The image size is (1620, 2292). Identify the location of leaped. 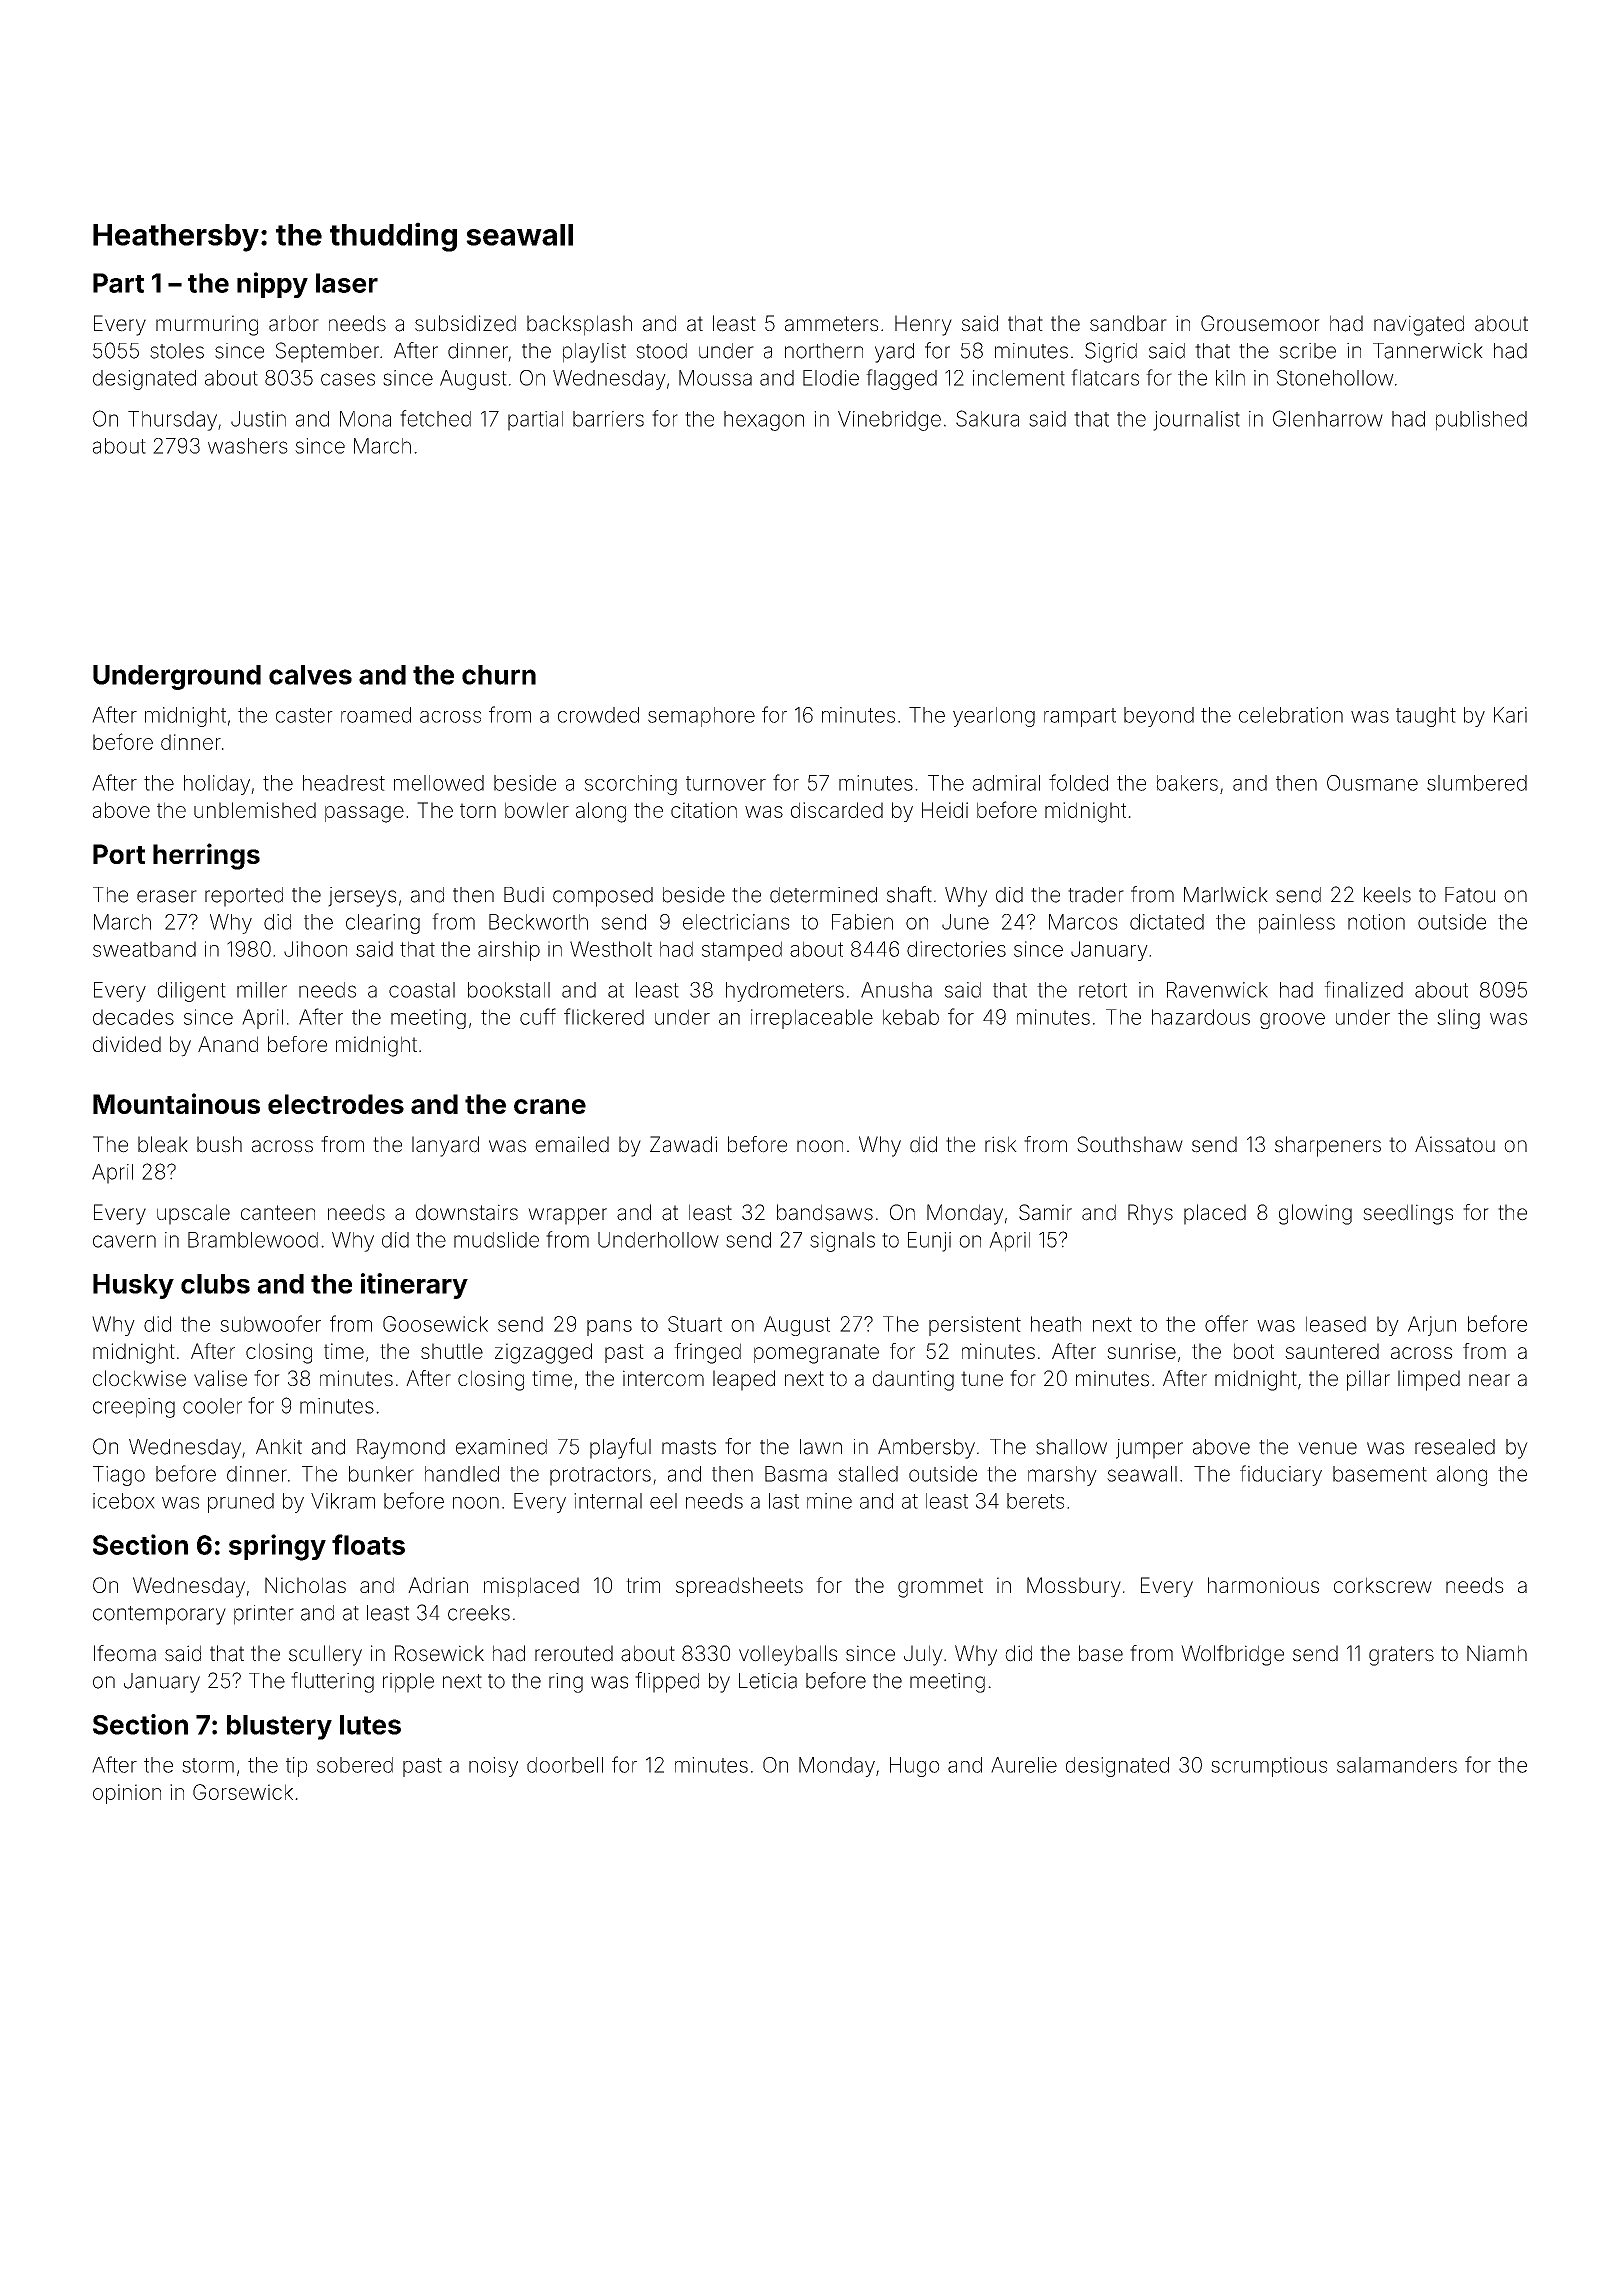
(744, 1380).
